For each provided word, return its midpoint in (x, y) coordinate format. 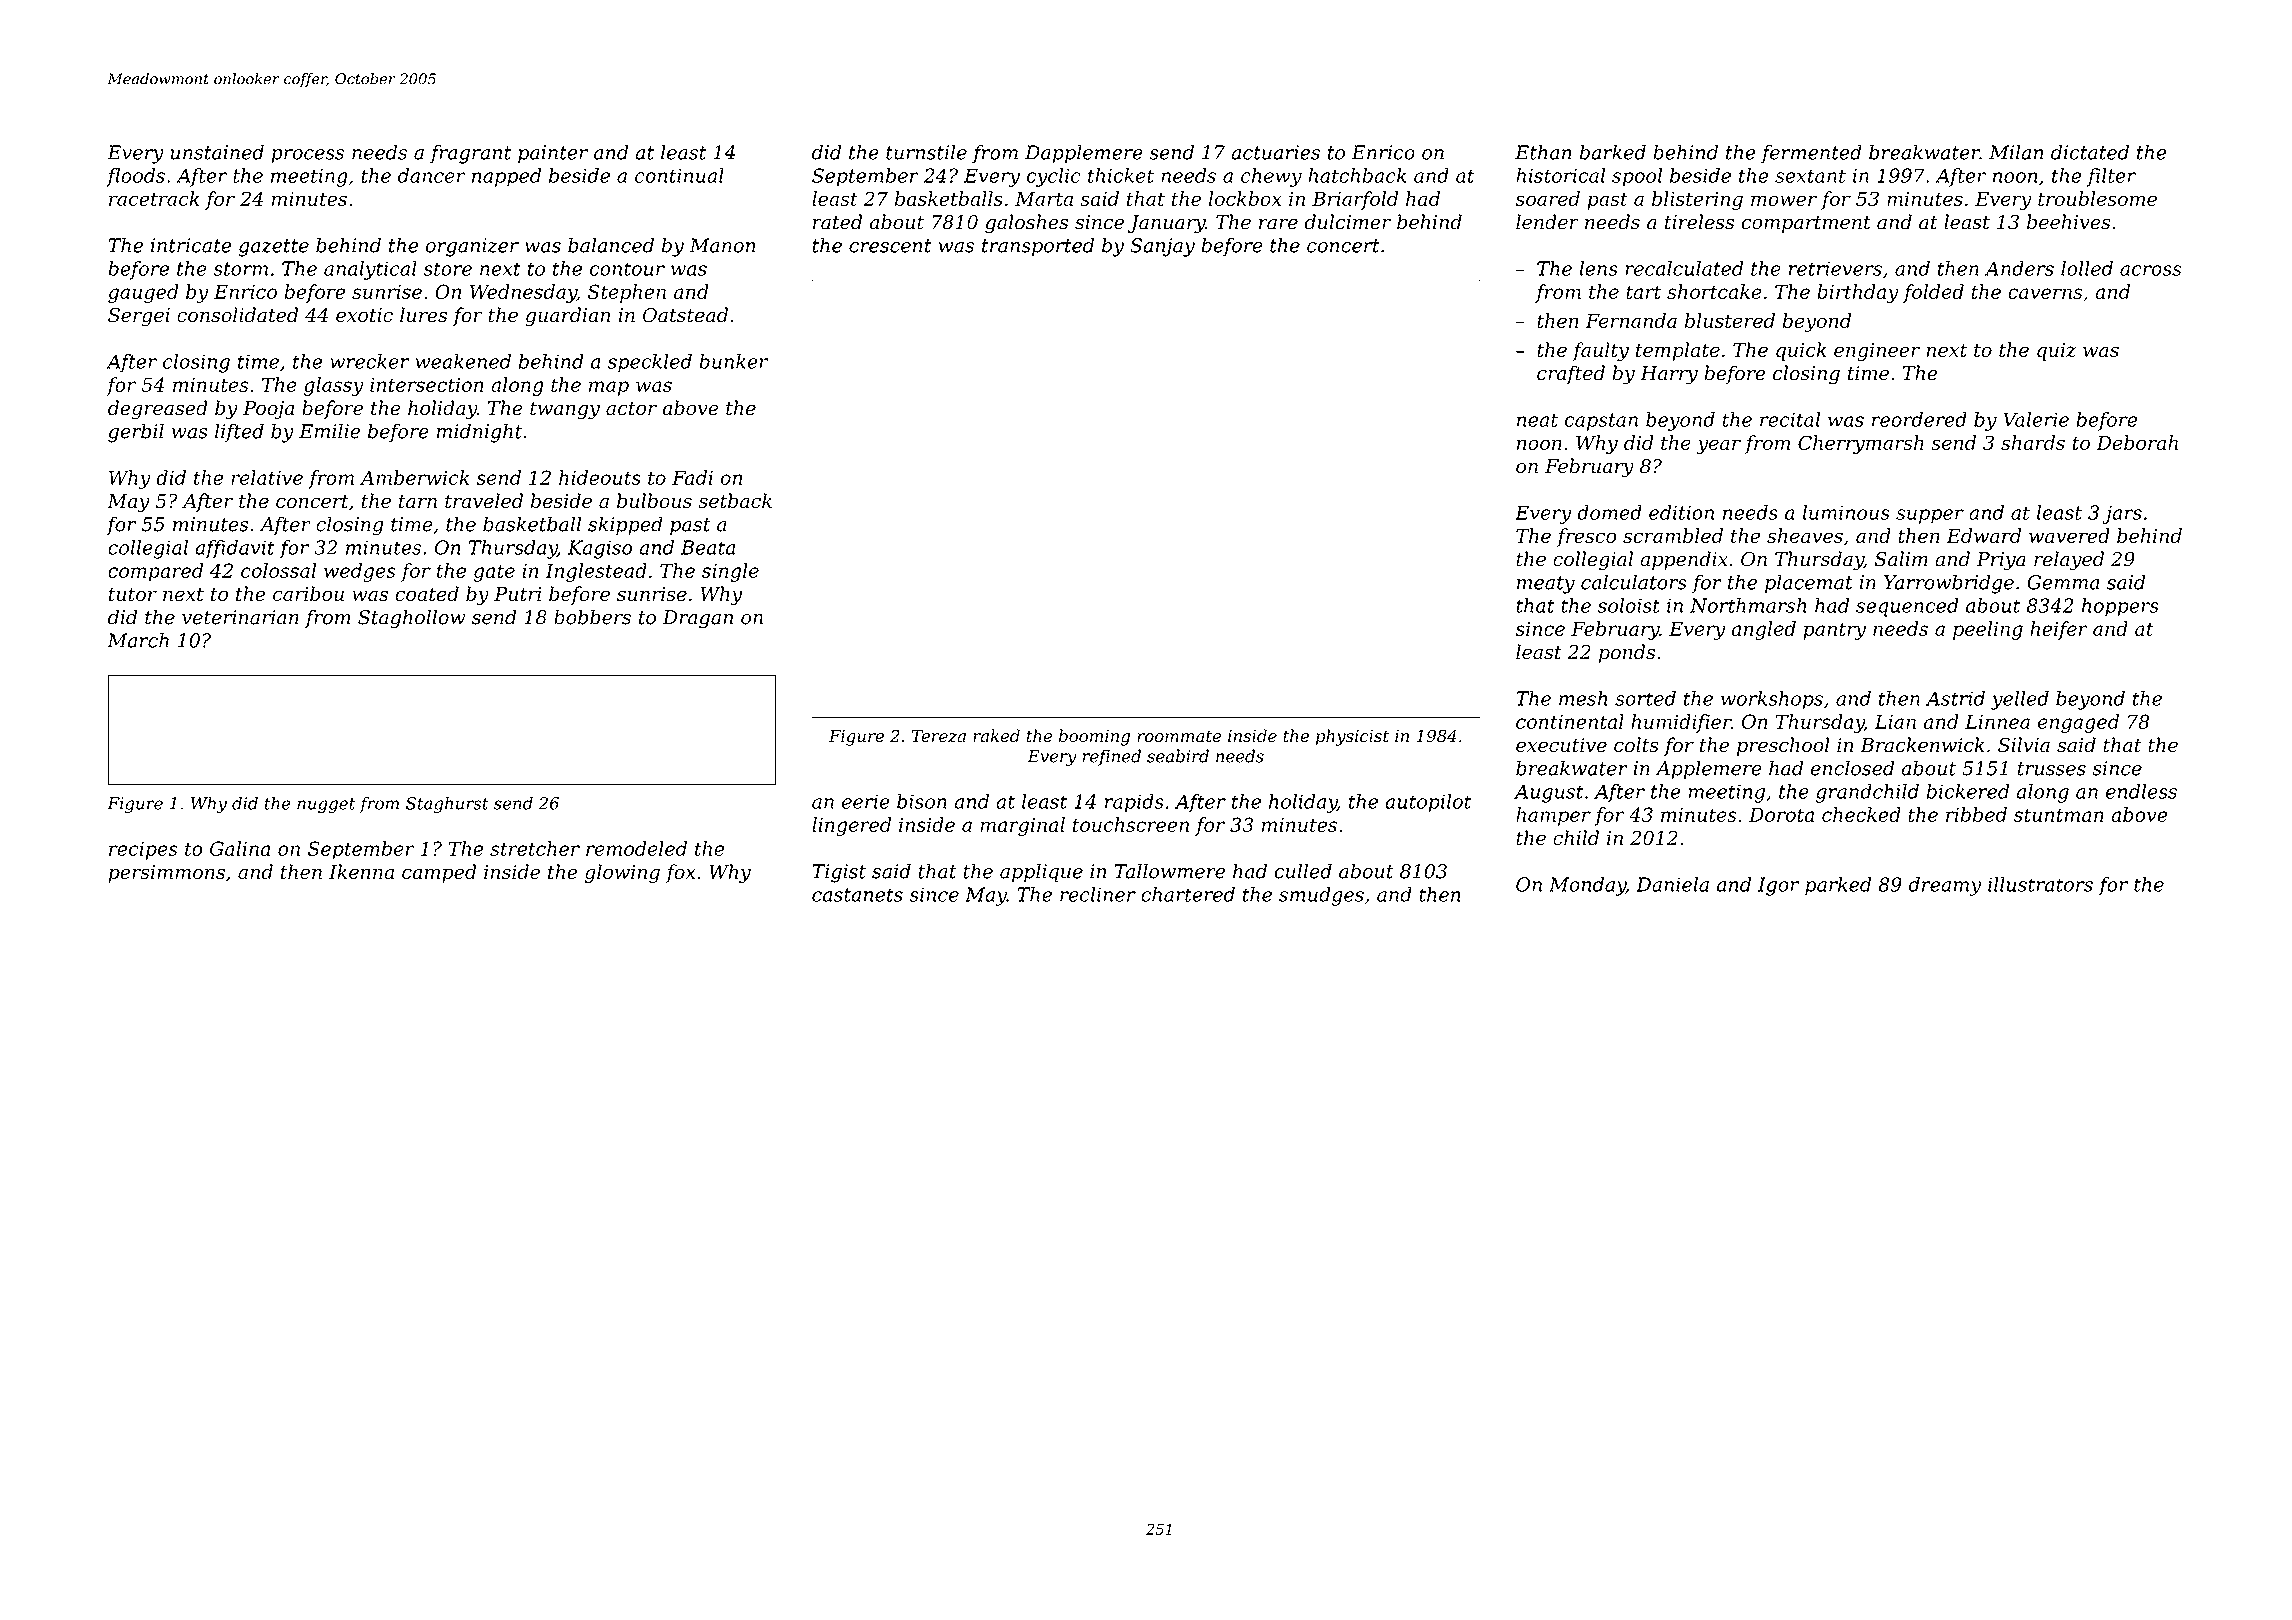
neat (1537, 420)
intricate (191, 245)
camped (439, 873)
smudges (1321, 896)
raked (996, 736)
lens (1598, 268)
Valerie (2036, 419)
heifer (2059, 630)
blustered (1730, 320)
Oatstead (685, 315)
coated (427, 594)
